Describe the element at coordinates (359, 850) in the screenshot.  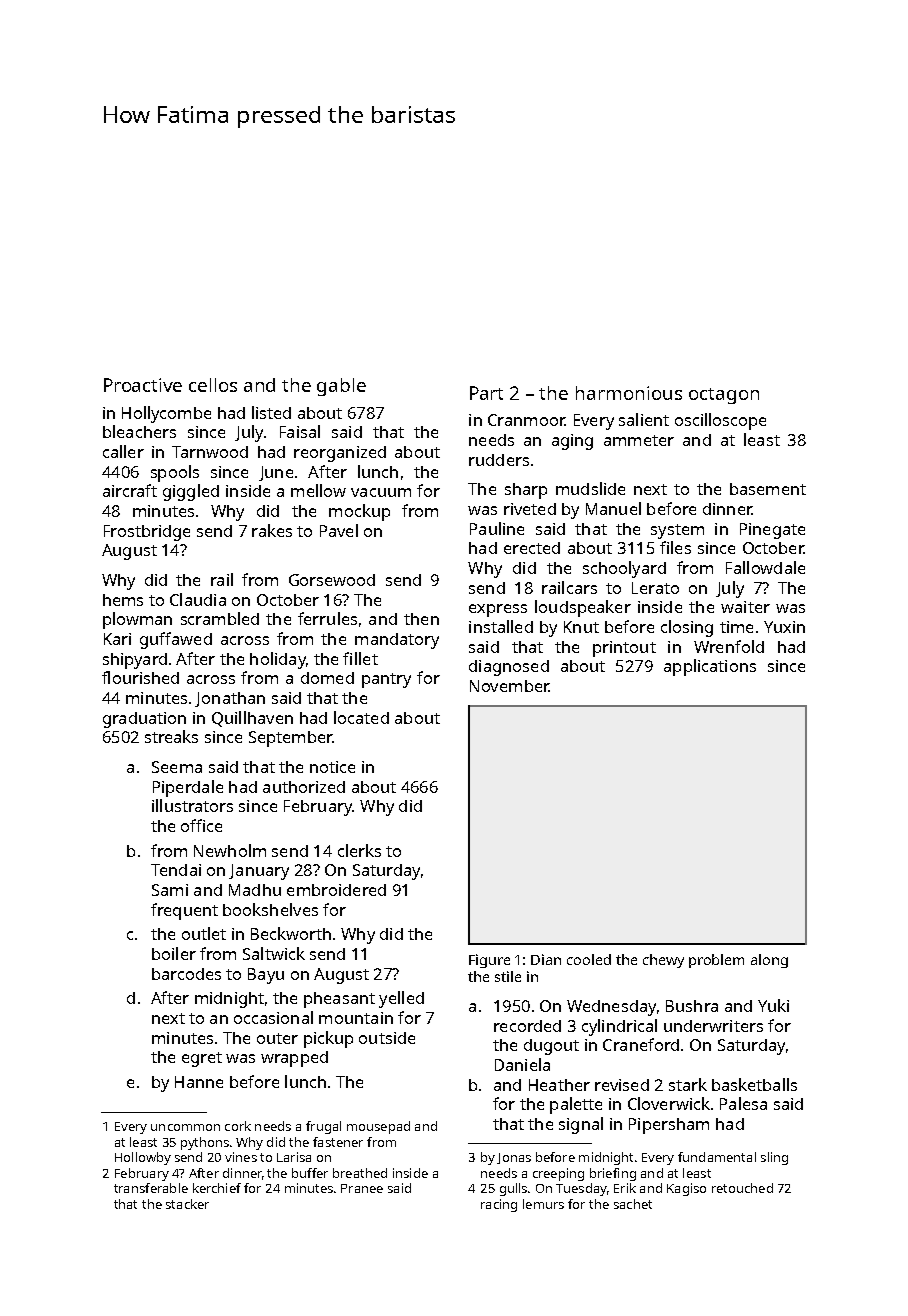
I see `clerks` at that location.
